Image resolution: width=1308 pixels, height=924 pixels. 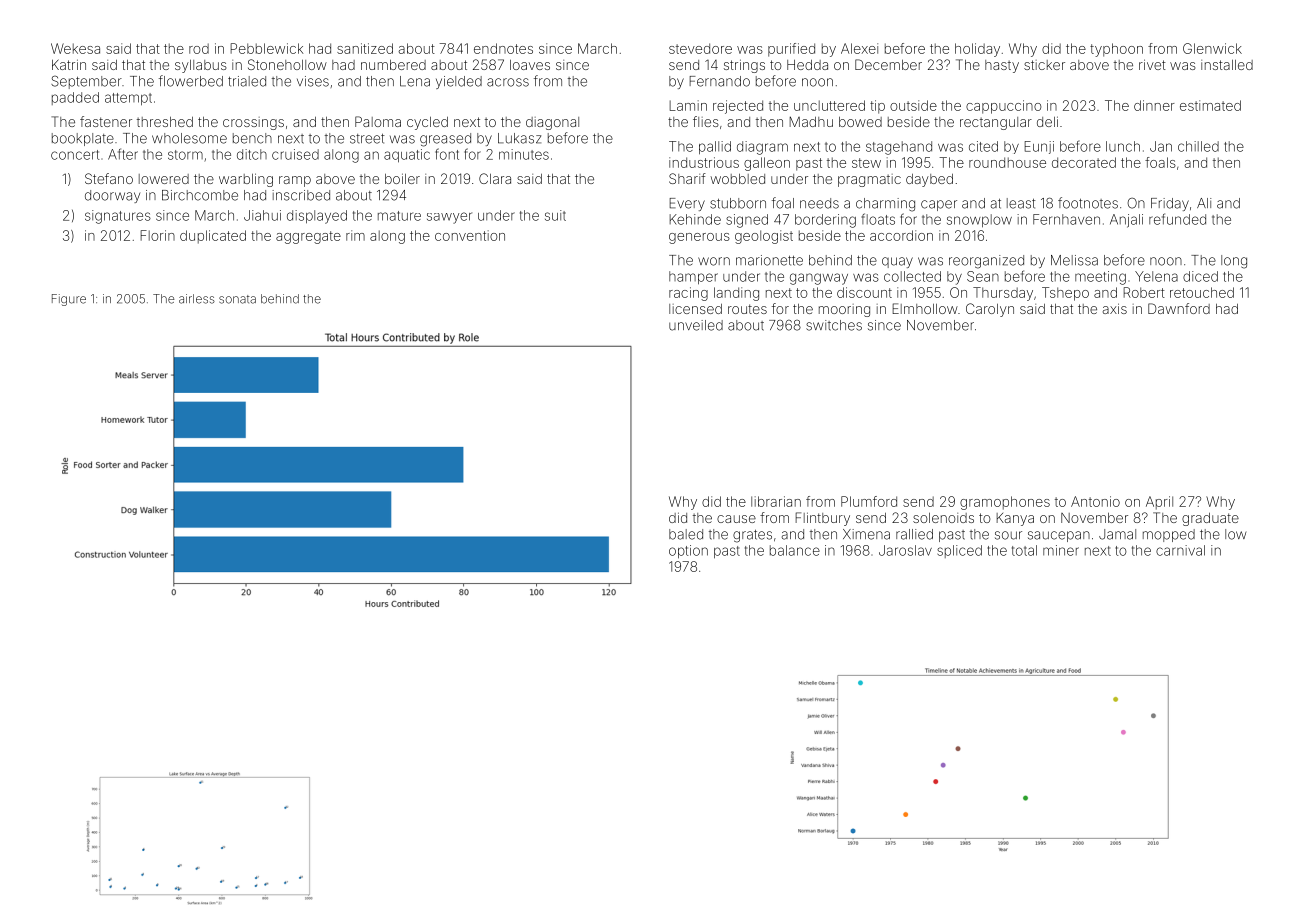 What do you see at coordinates (459, 82) in the screenshot?
I see `yielded` at bounding box center [459, 82].
